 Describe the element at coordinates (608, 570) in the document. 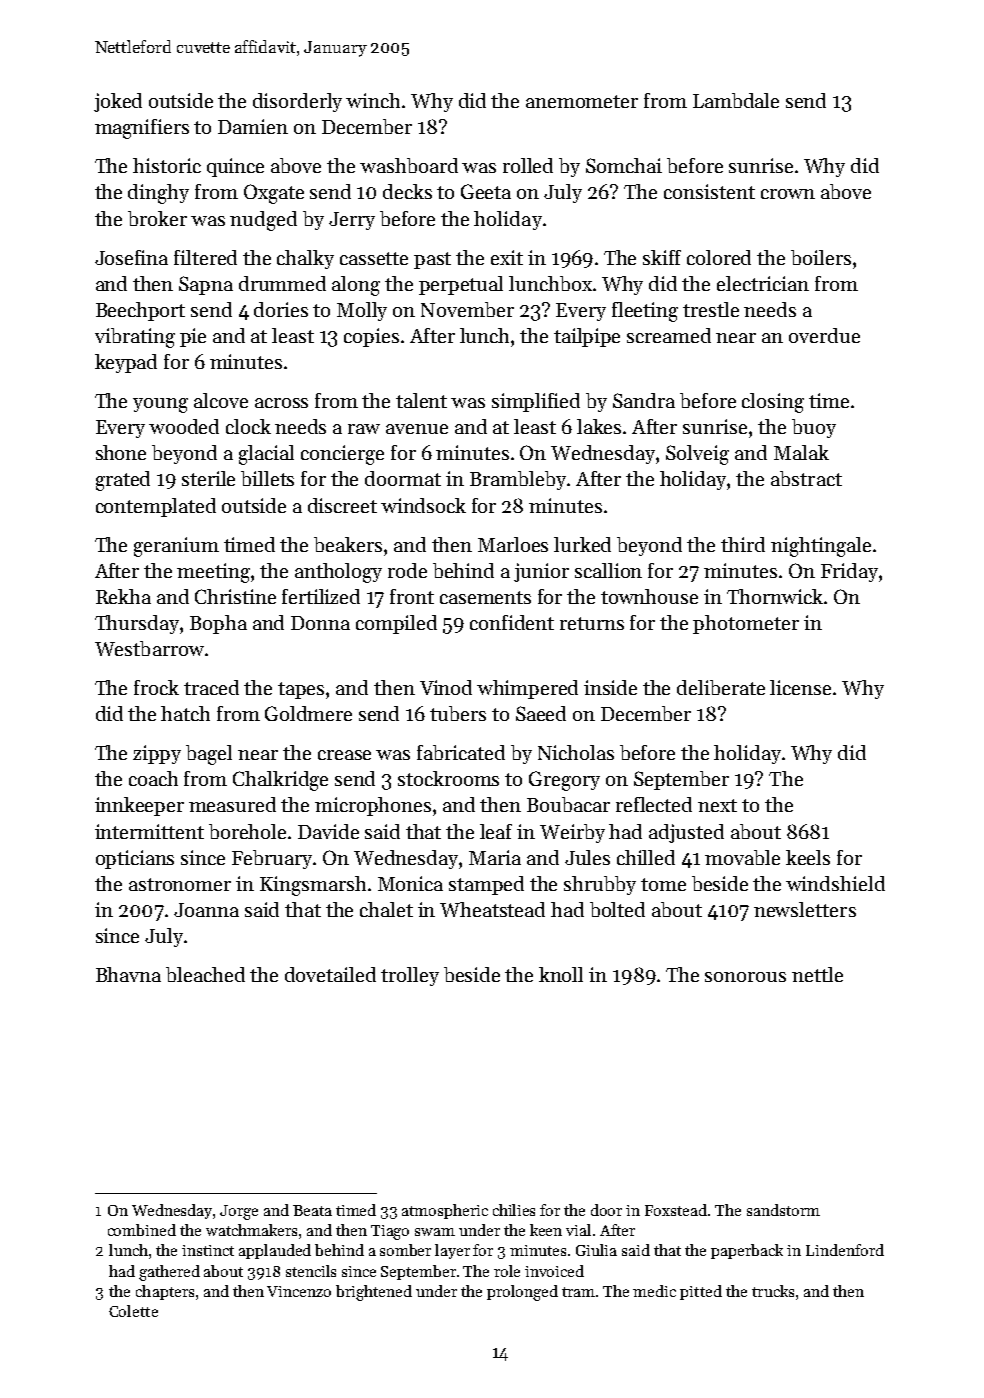

I see `scallion` at that location.
